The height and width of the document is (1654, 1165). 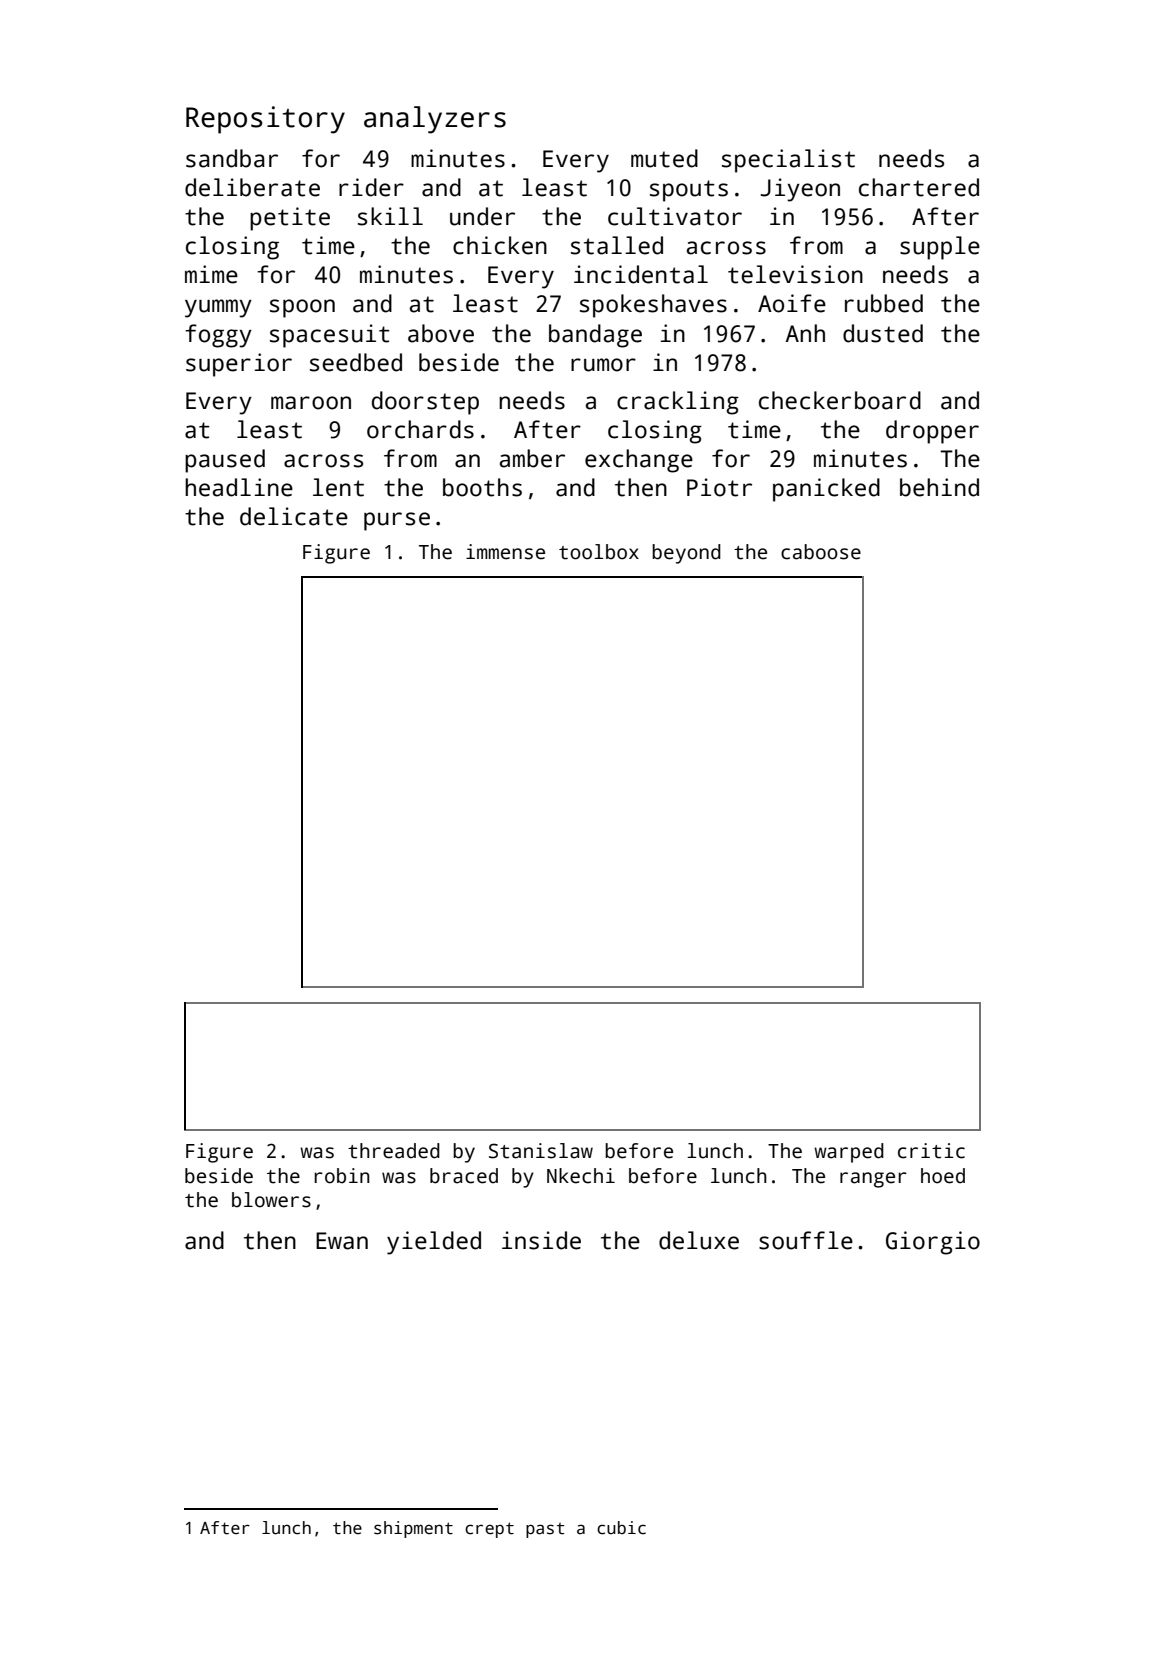 I want to click on Piotr, so click(x=719, y=487).
